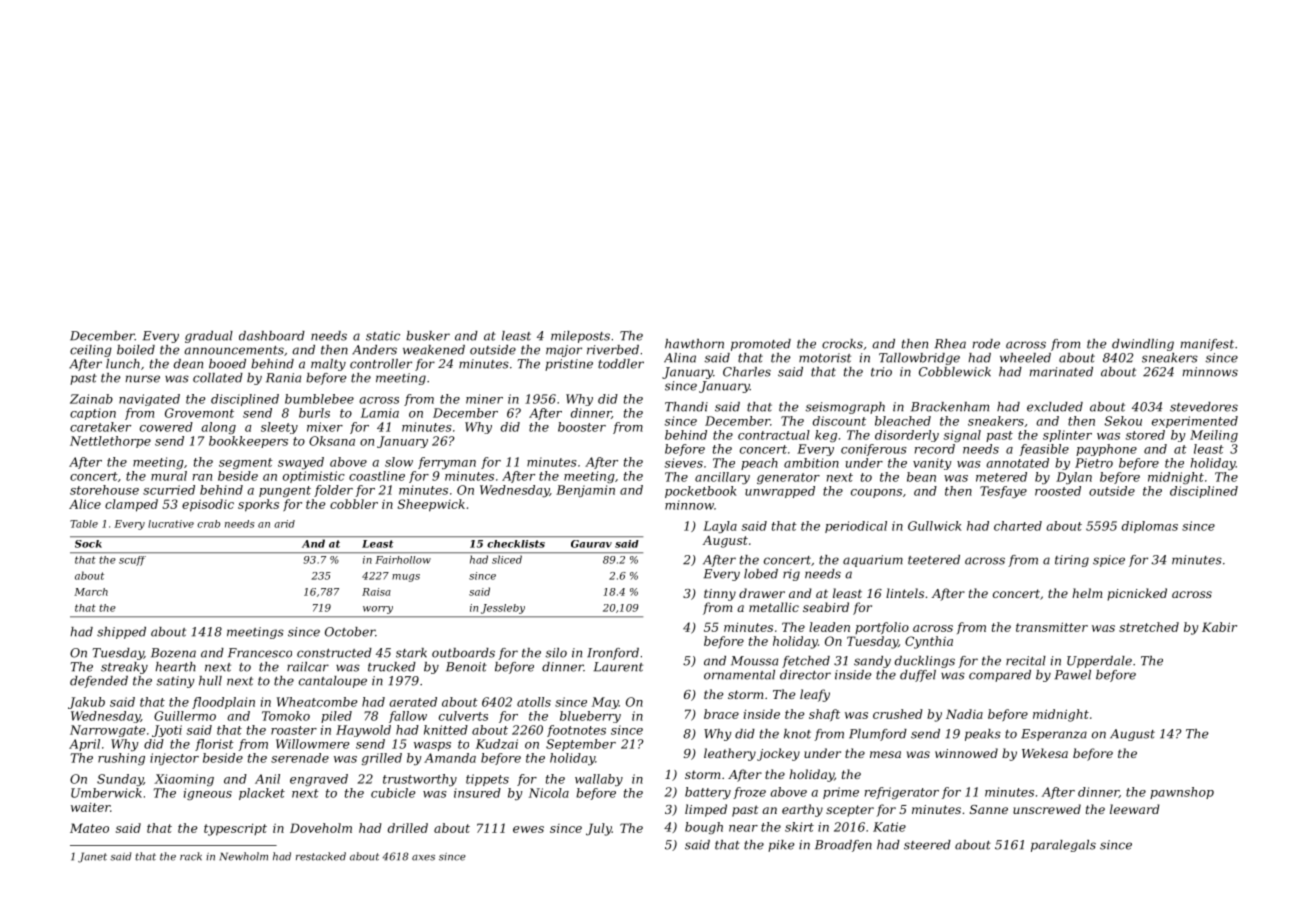  What do you see at coordinates (1061, 372) in the screenshot?
I see `marinated` at bounding box center [1061, 372].
